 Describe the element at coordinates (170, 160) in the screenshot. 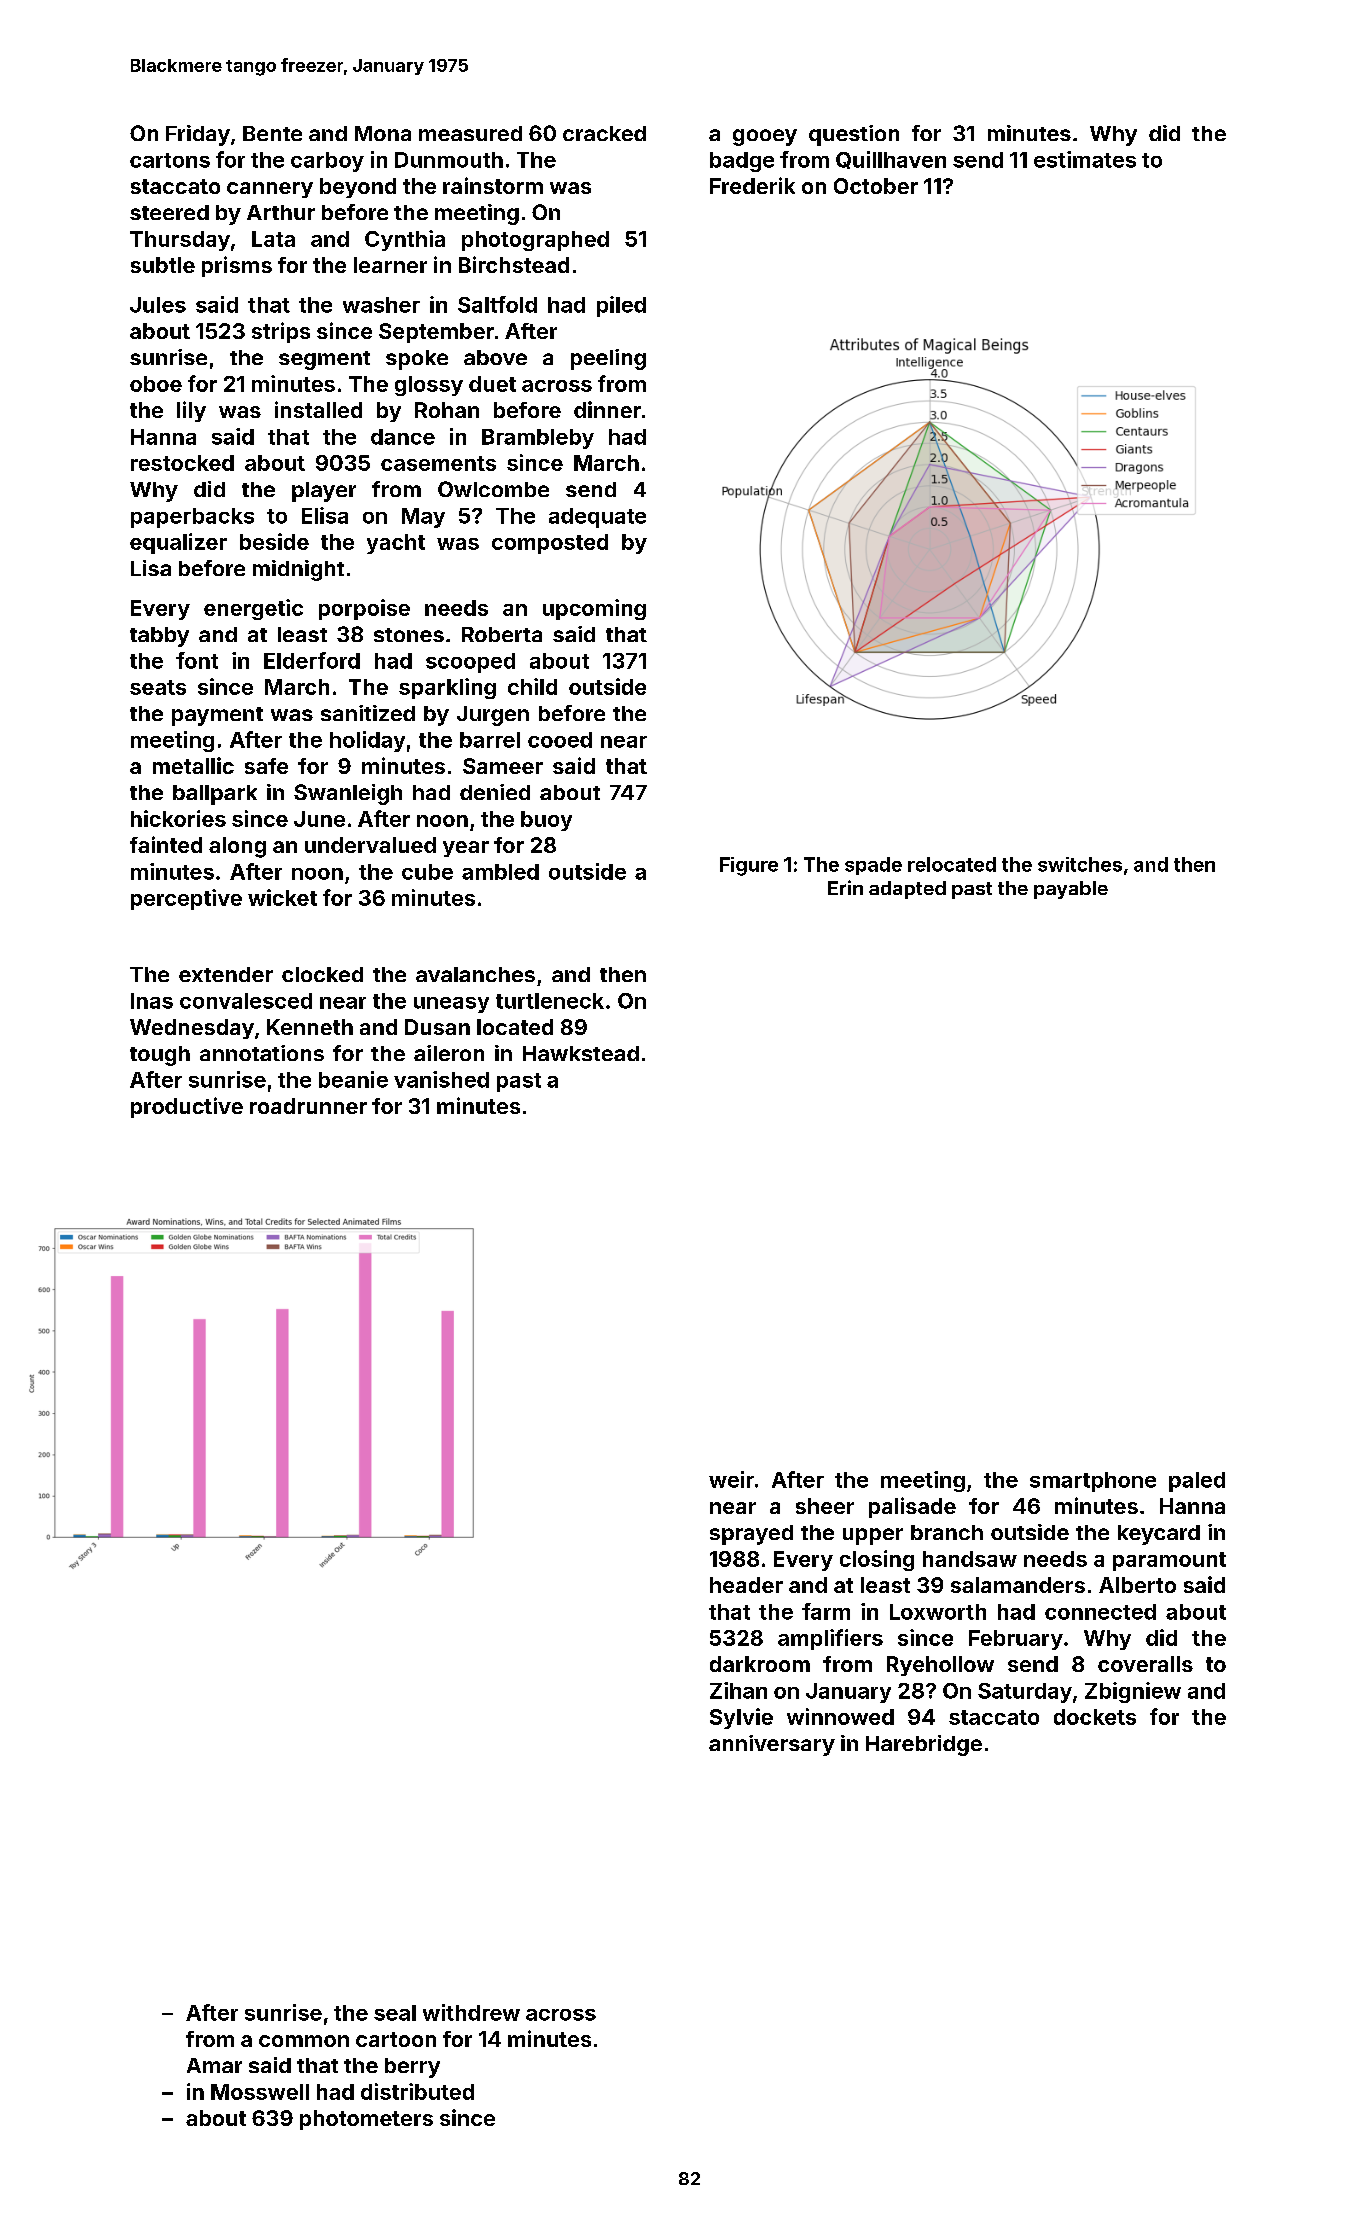

I see `cartons` at that location.
